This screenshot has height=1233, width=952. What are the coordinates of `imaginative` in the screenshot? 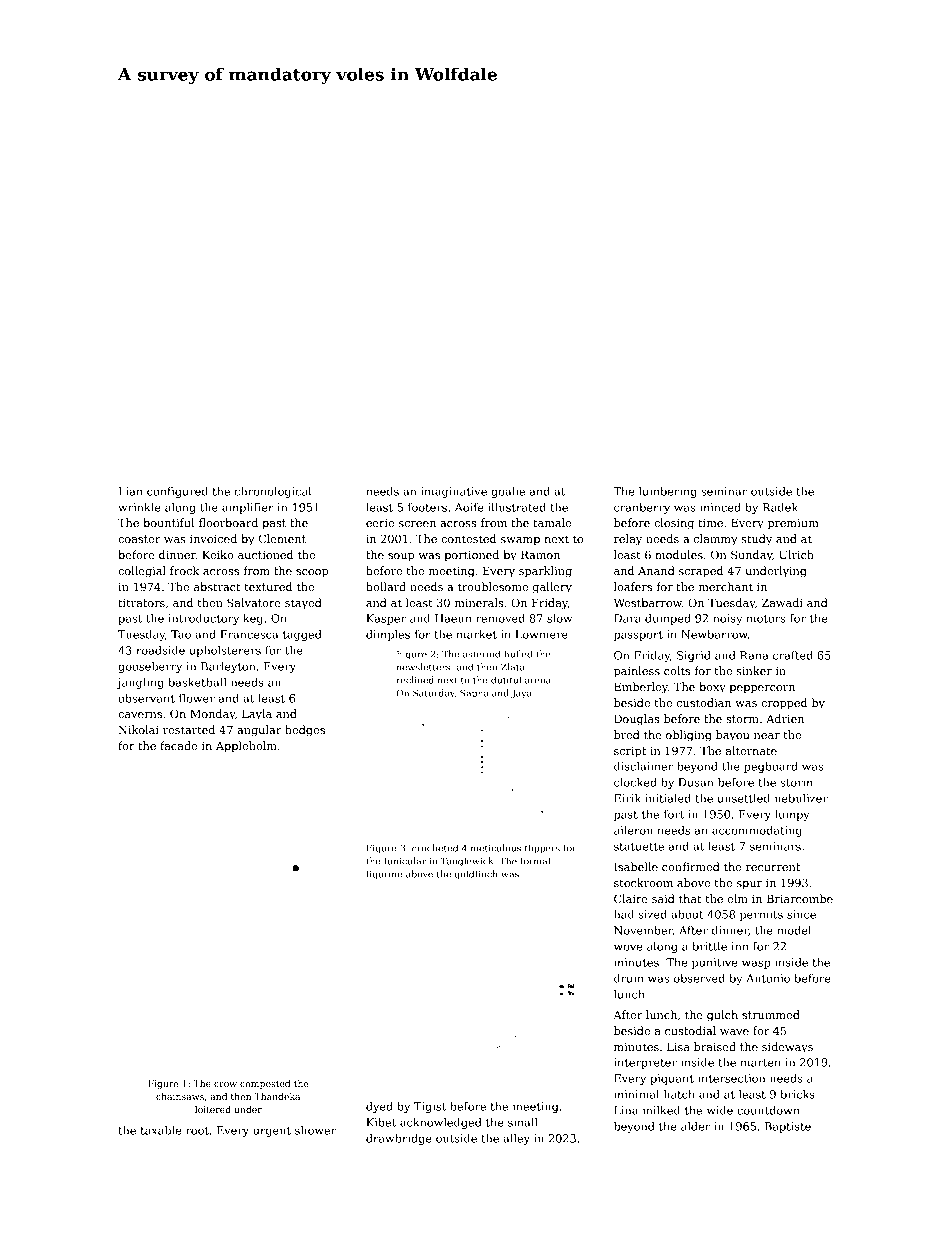 It's located at (454, 492).
